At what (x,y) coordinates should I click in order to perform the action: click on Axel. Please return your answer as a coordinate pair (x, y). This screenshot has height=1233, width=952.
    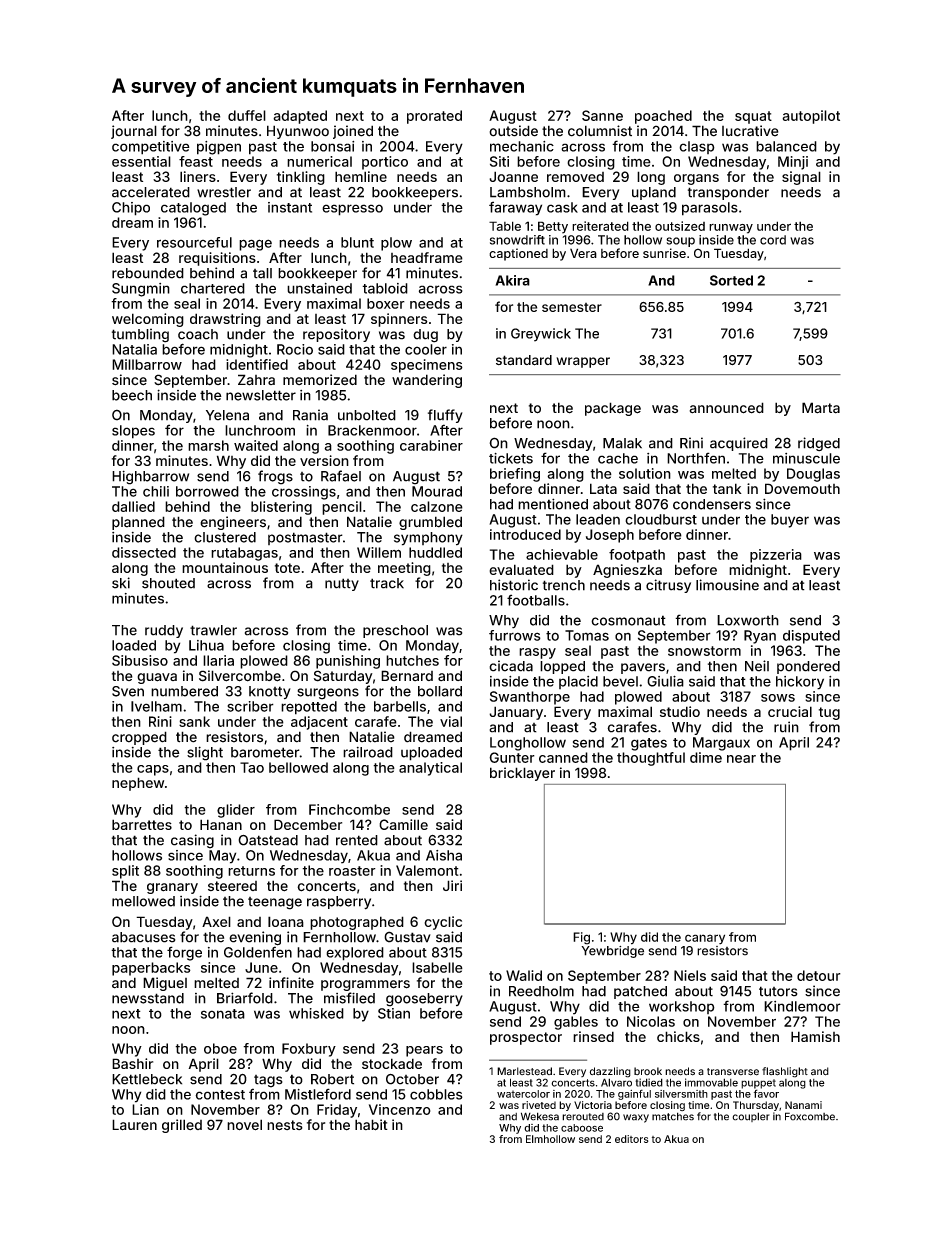
    Looking at the image, I should click on (216, 921).
